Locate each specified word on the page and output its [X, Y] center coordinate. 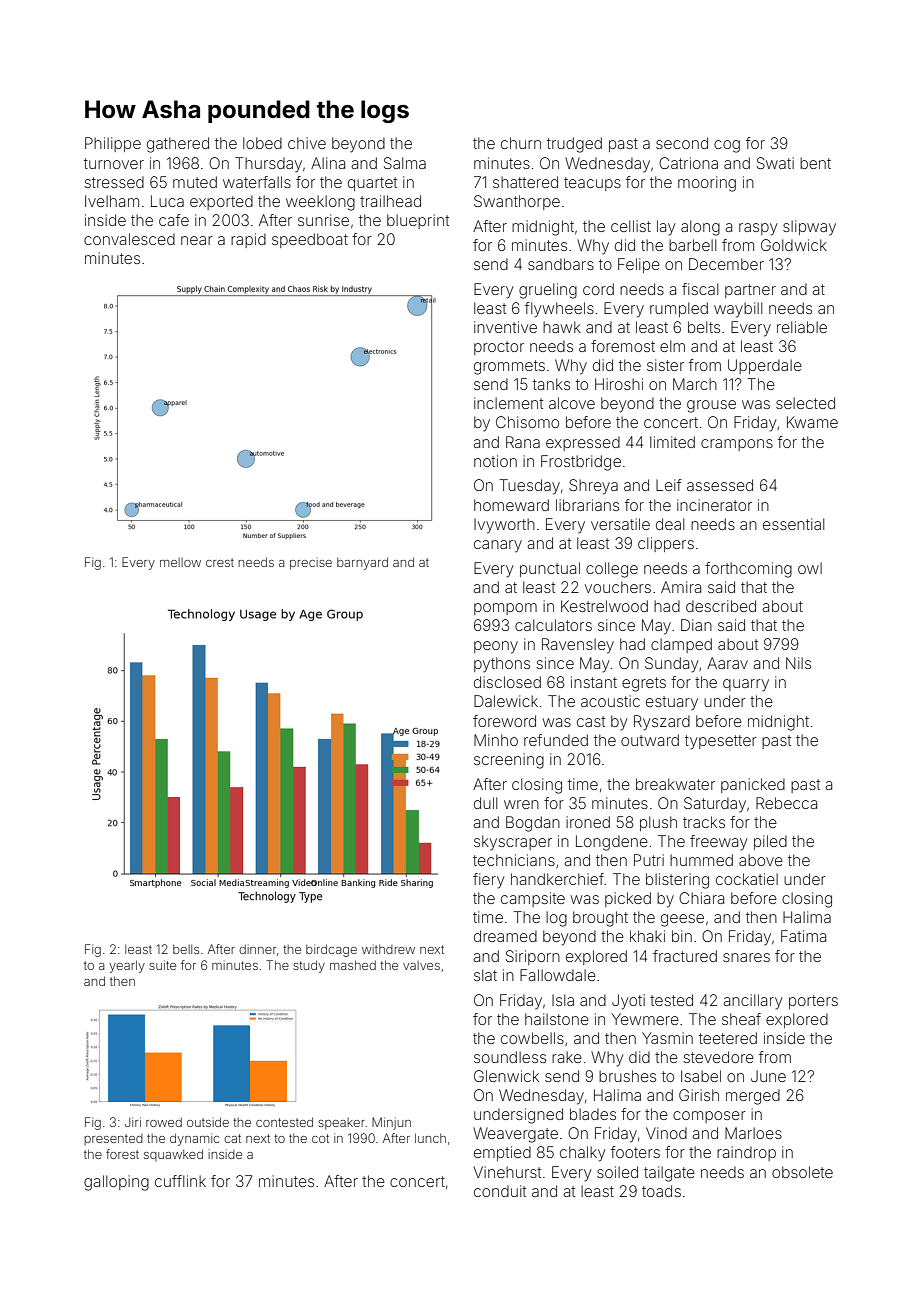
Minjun [391, 1123]
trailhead [390, 201]
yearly [127, 966]
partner [750, 291]
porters [813, 1002]
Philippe [113, 144]
